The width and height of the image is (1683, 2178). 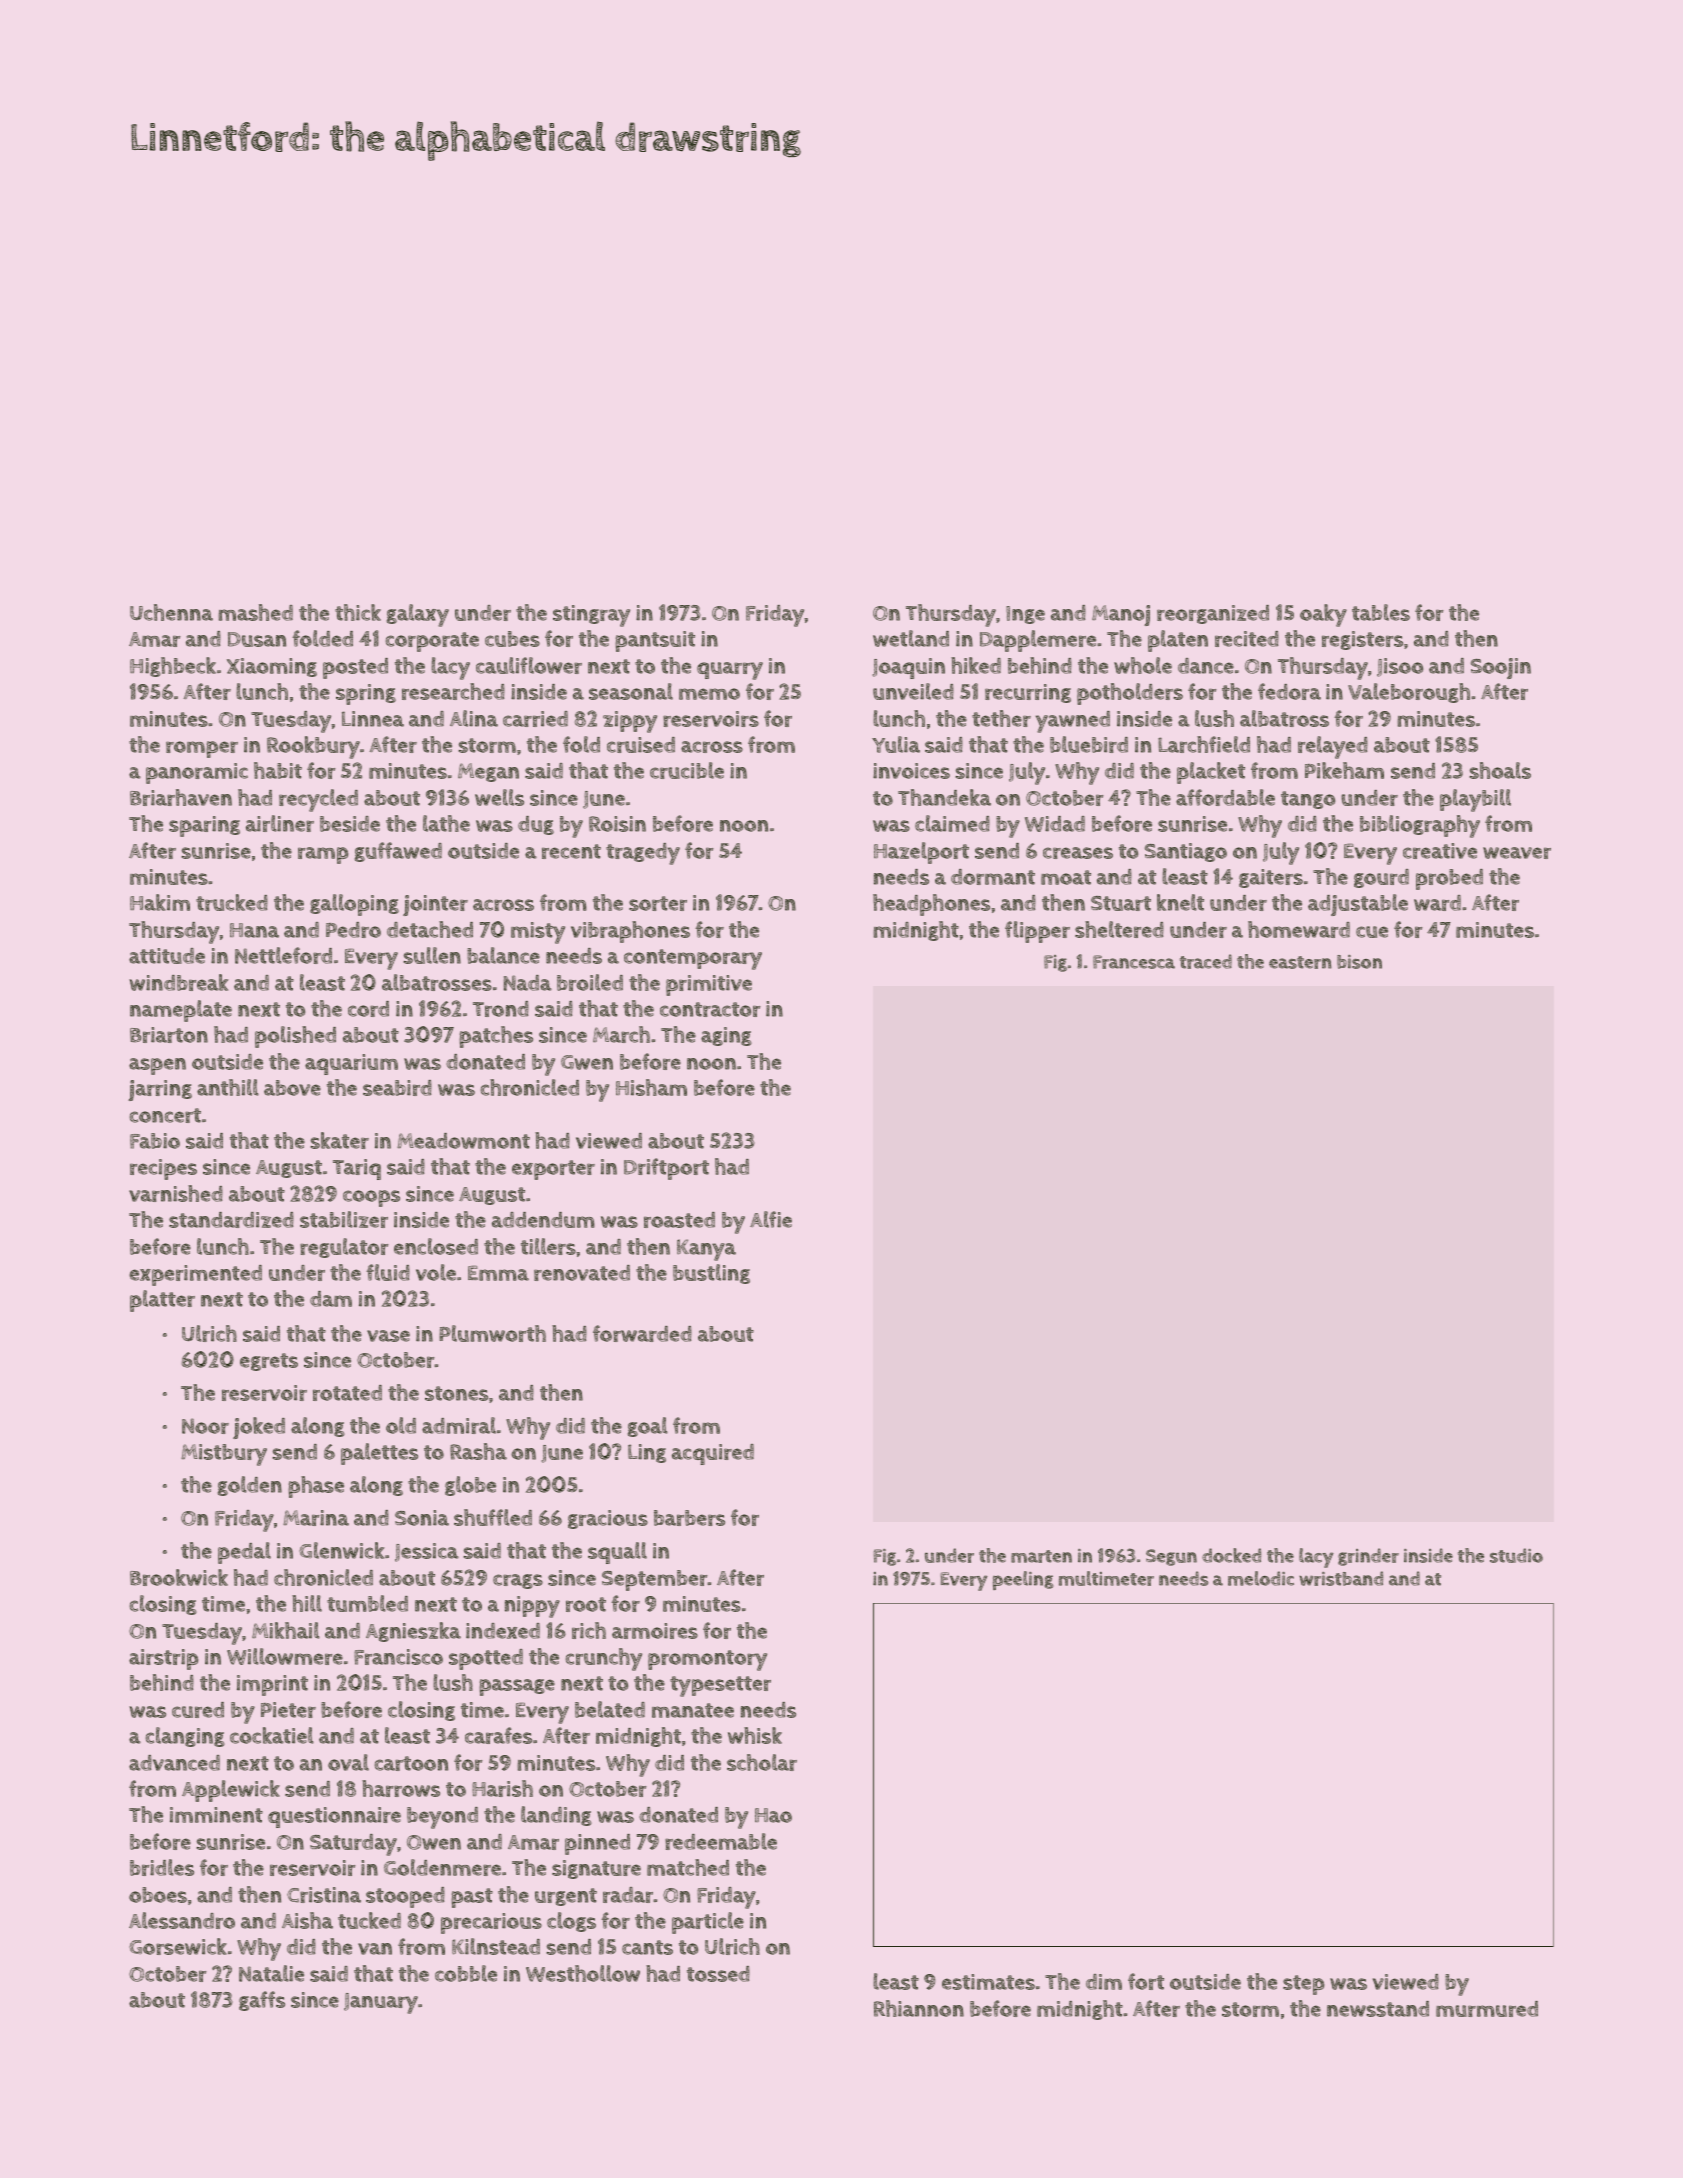 I want to click on zippy, so click(x=630, y=722).
